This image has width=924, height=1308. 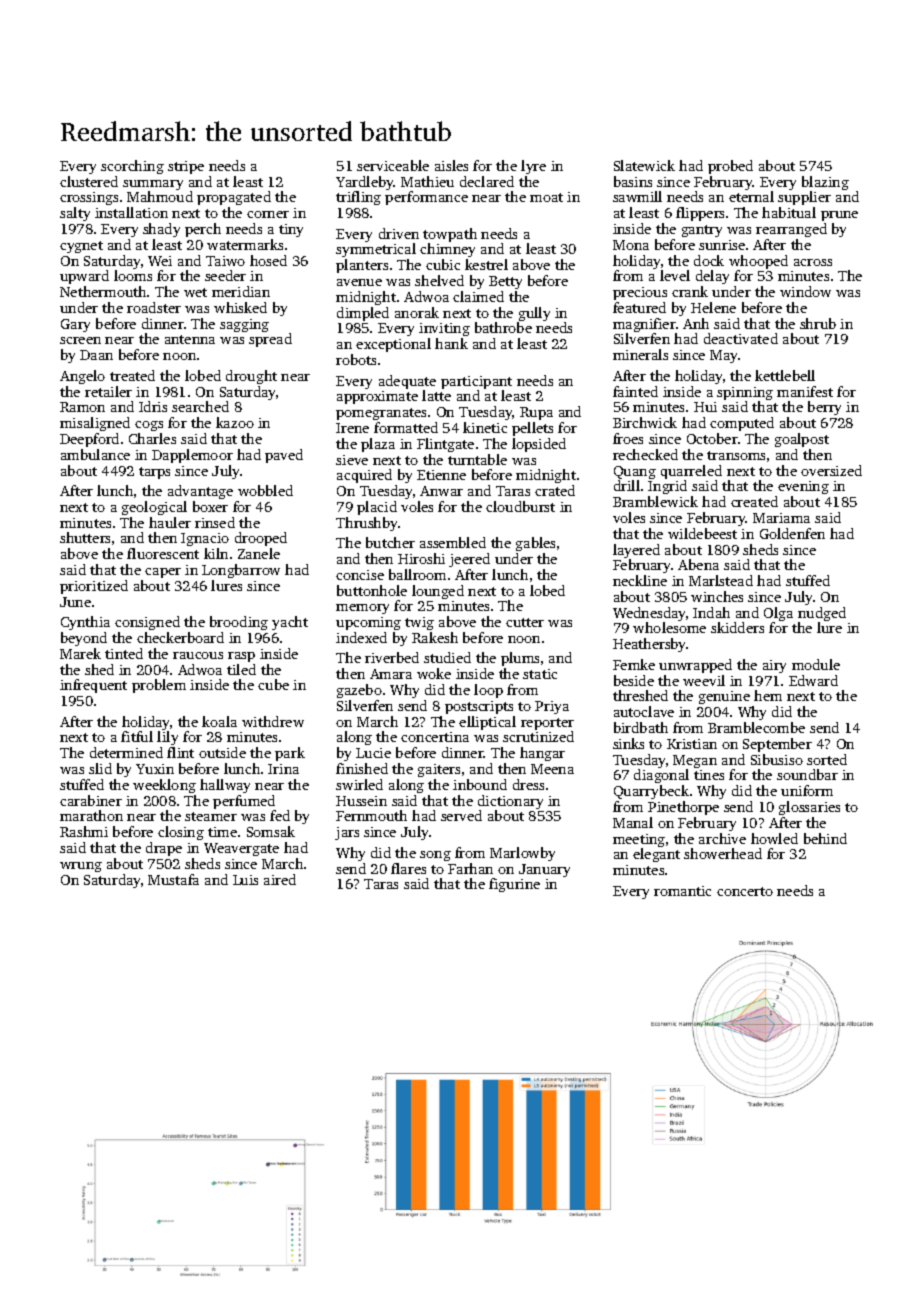 What do you see at coordinates (546, 197) in the image?
I see `moat` at bounding box center [546, 197].
